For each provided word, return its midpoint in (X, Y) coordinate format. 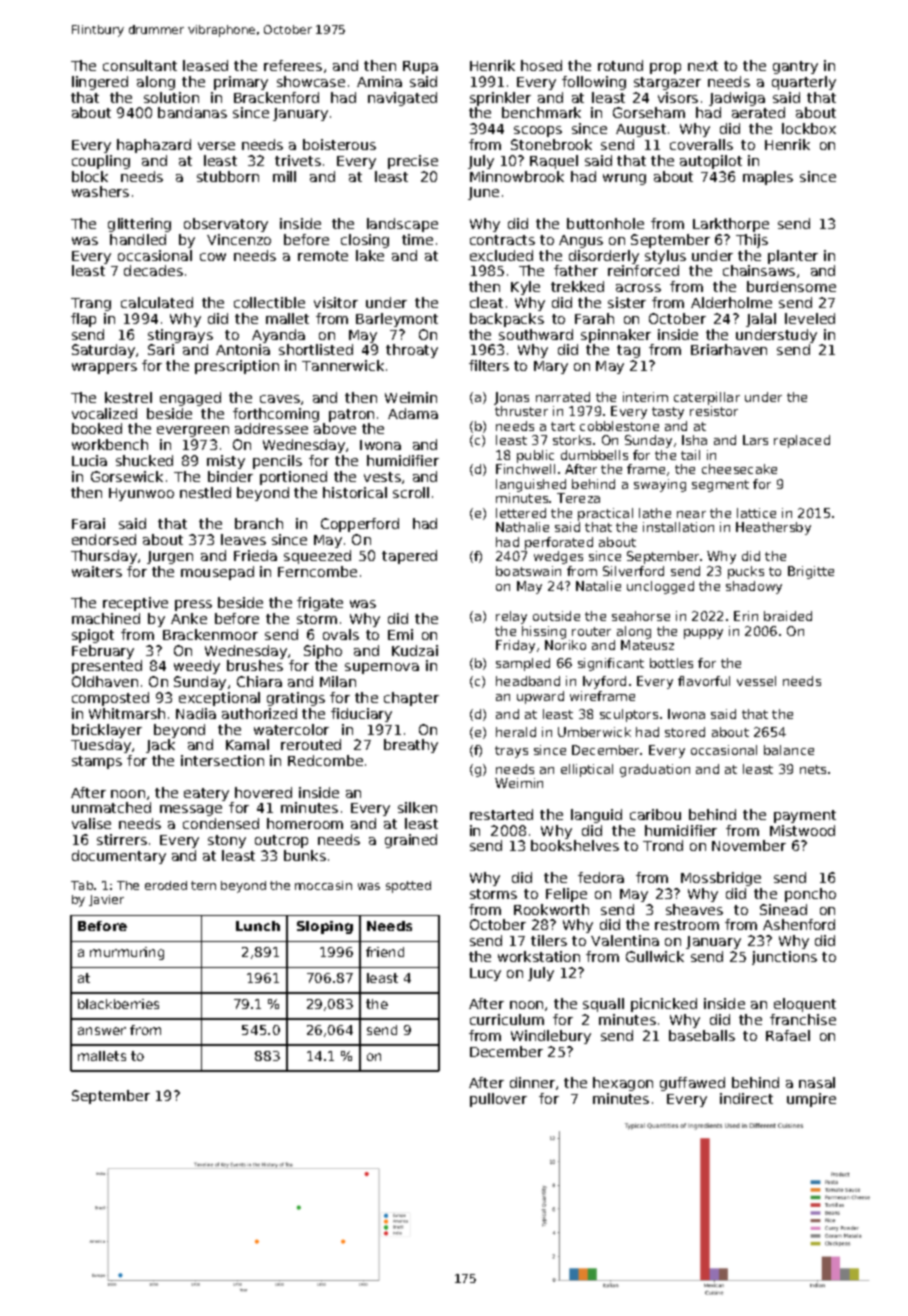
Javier (106, 900)
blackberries (118, 1004)
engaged (190, 399)
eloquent (805, 1005)
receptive (135, 604)
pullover (498, 1100)
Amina (379, 81)
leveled (810, 318)
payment (805, 816)
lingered (100, 83)
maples (768, 178)
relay (511, 617)
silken (417, 807)
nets (813, 769)
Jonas (511, 398)
